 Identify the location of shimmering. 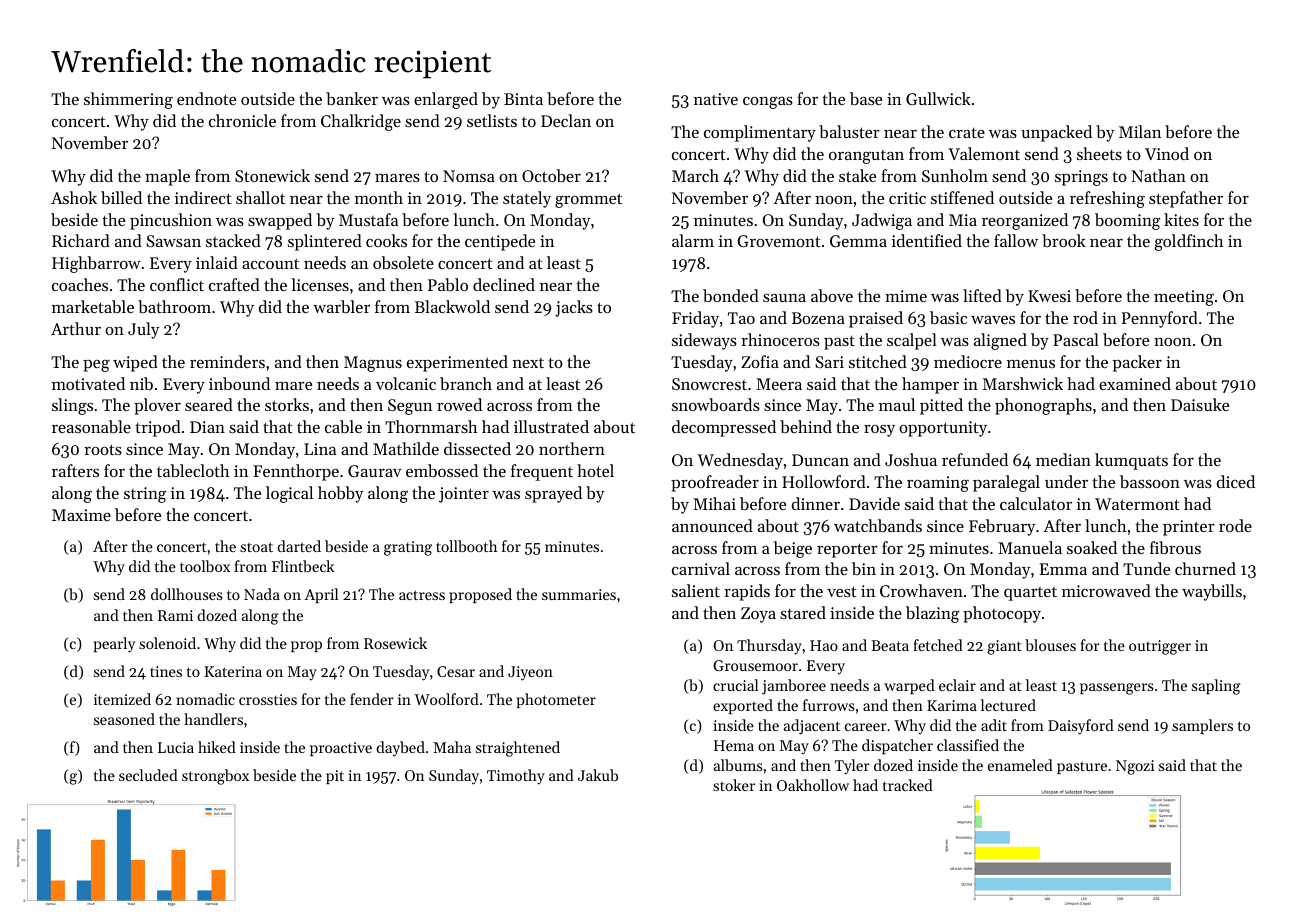
(128, 100).
